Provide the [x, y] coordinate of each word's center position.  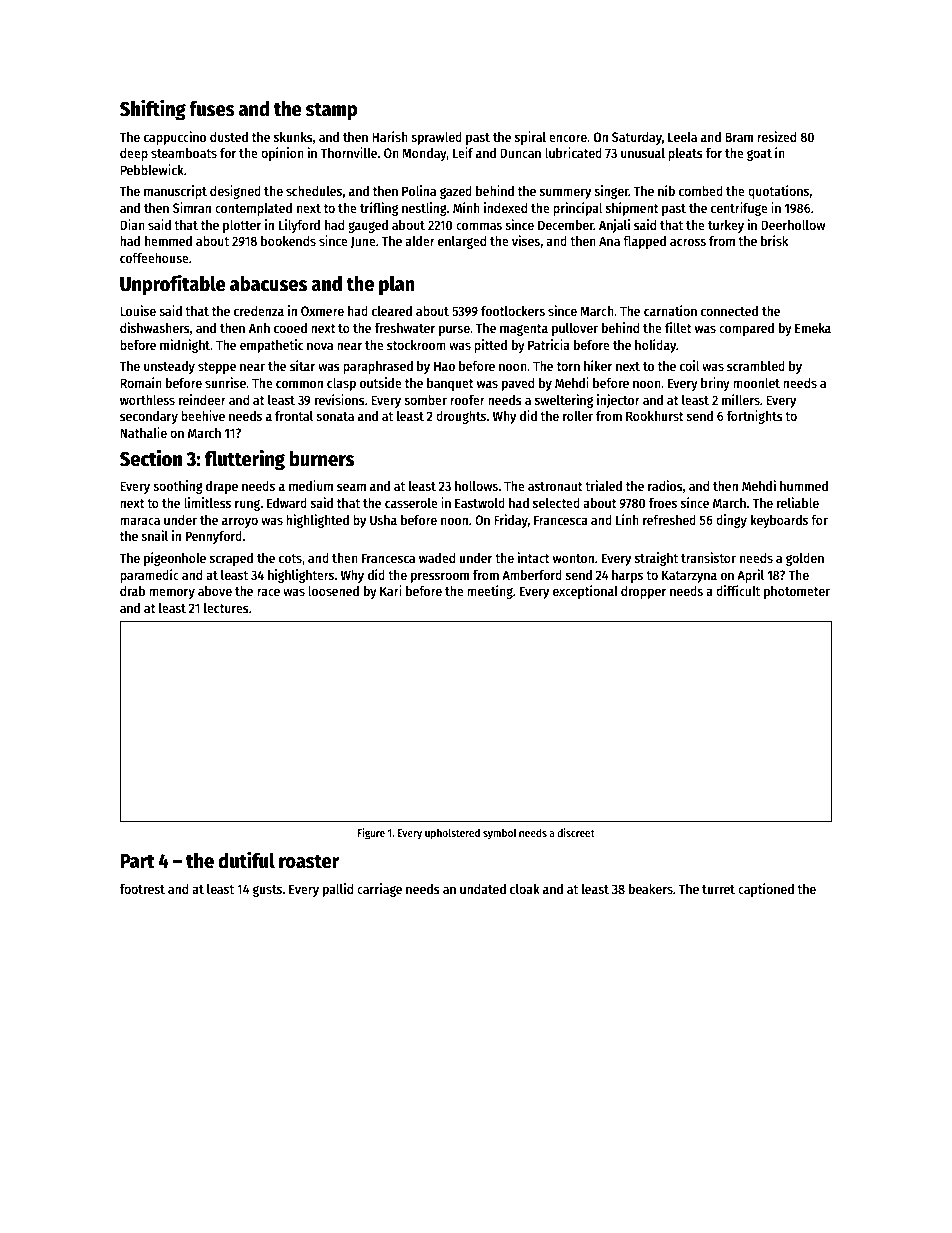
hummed [804, 486]
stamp [331, 111]
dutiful [247, 860]
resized [776, 136]
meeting [490, 592]
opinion [282, 154]
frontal [294, 416]
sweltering [564, 401]
